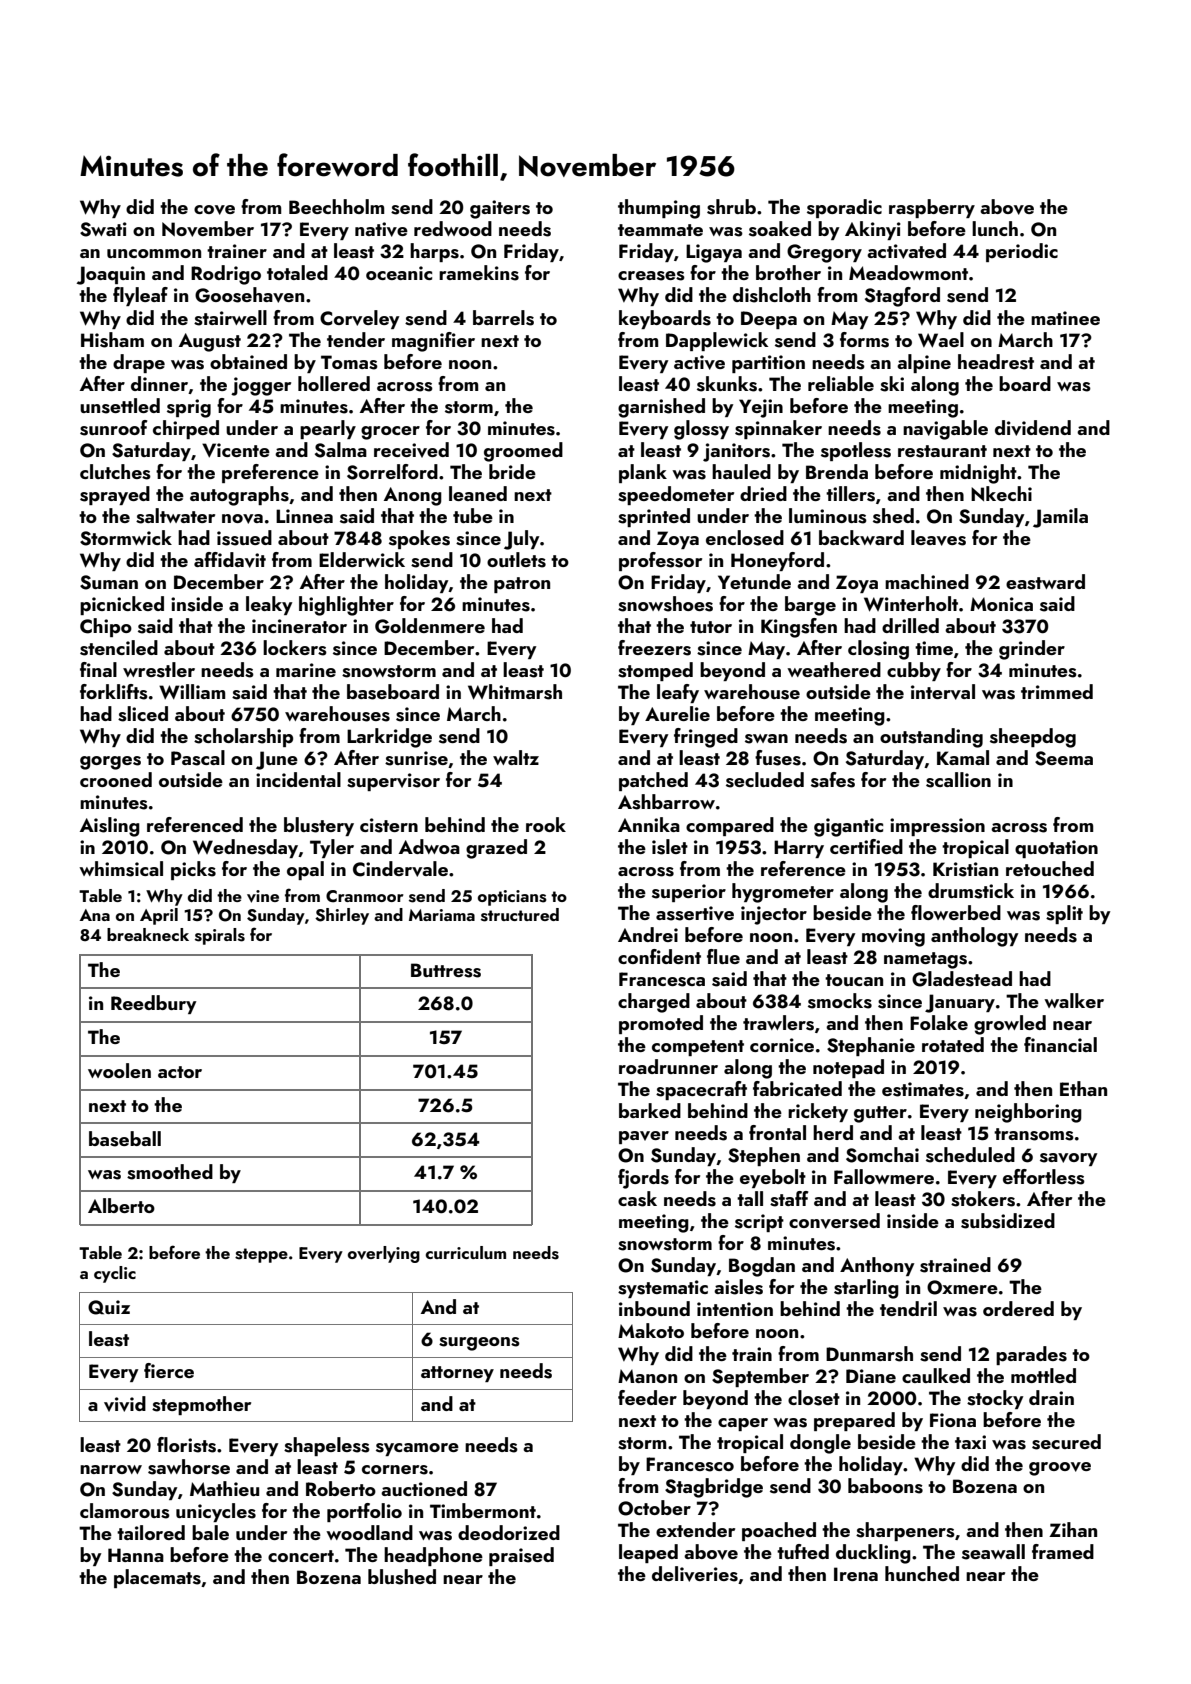  What do you see at coordinates (938, 538) in the page?
I see `leaves` at bounding box center [938, 538].
